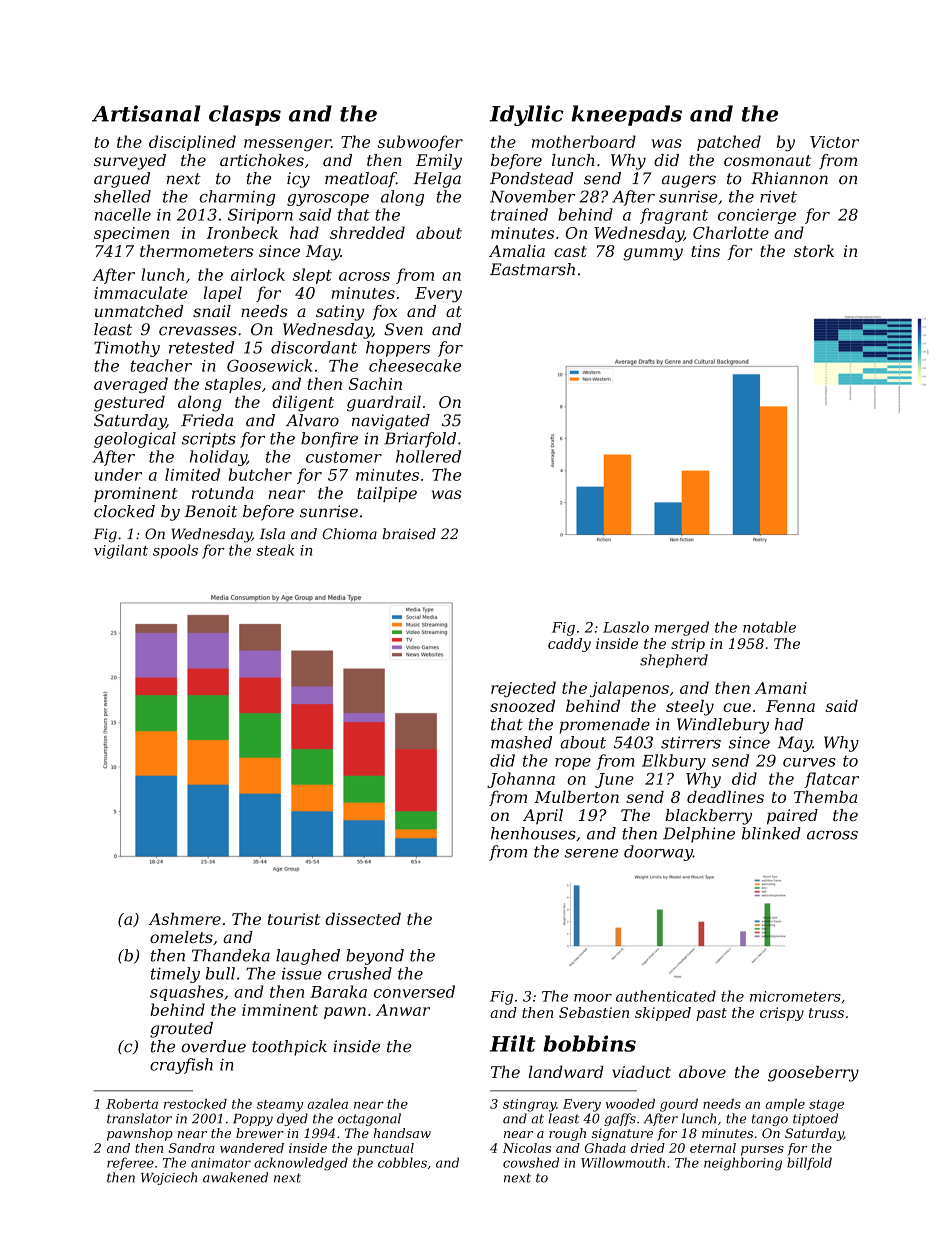 This screenshot has width=952, height=1233. What do you see at coordinates (175, 551) in the screenshot?
I see `spools` at bounding box center [175, 551].
